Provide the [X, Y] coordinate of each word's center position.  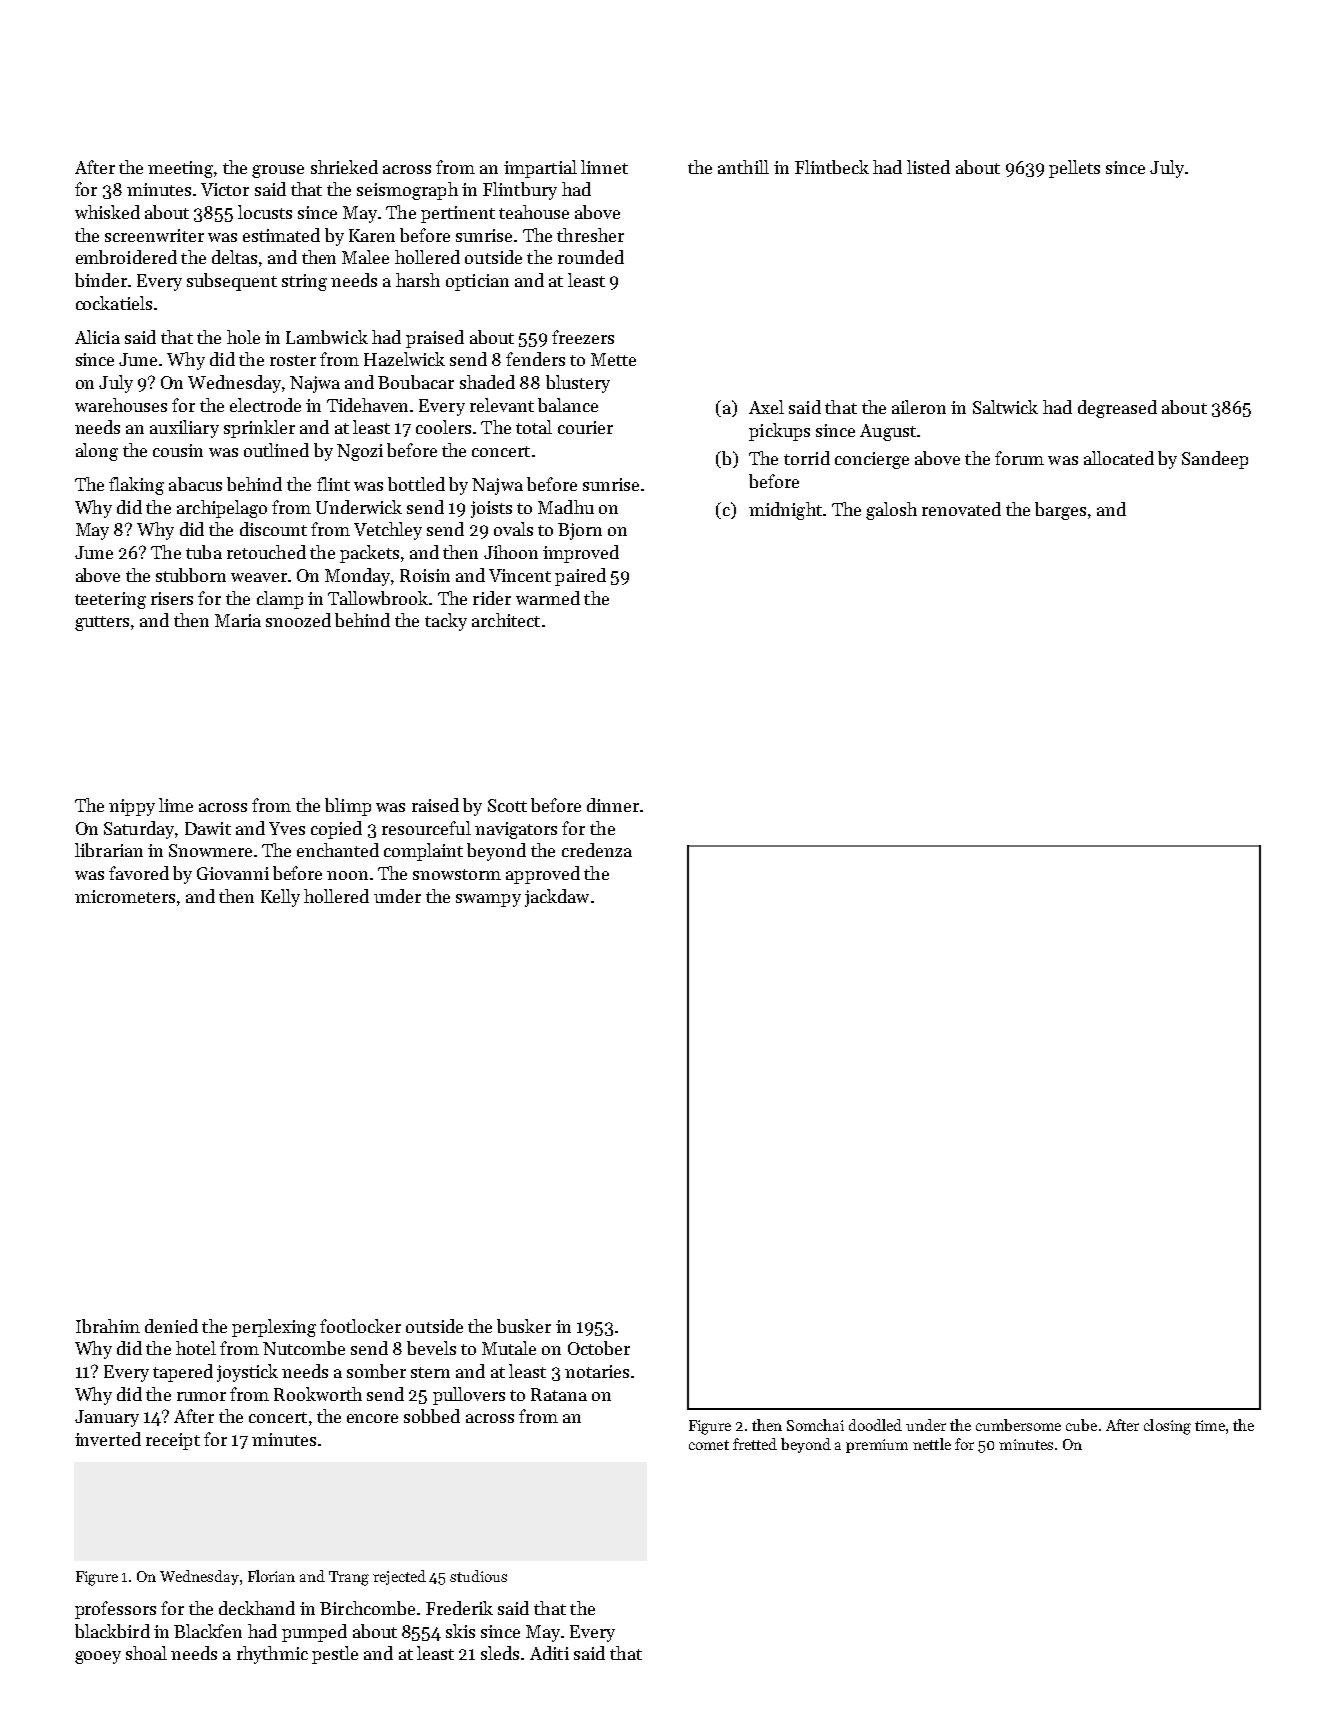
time [1210, 1425]
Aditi [549, 1653]
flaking [136, 486]
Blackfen [208, 1631]
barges [1060, 511]
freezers [583, 337]
